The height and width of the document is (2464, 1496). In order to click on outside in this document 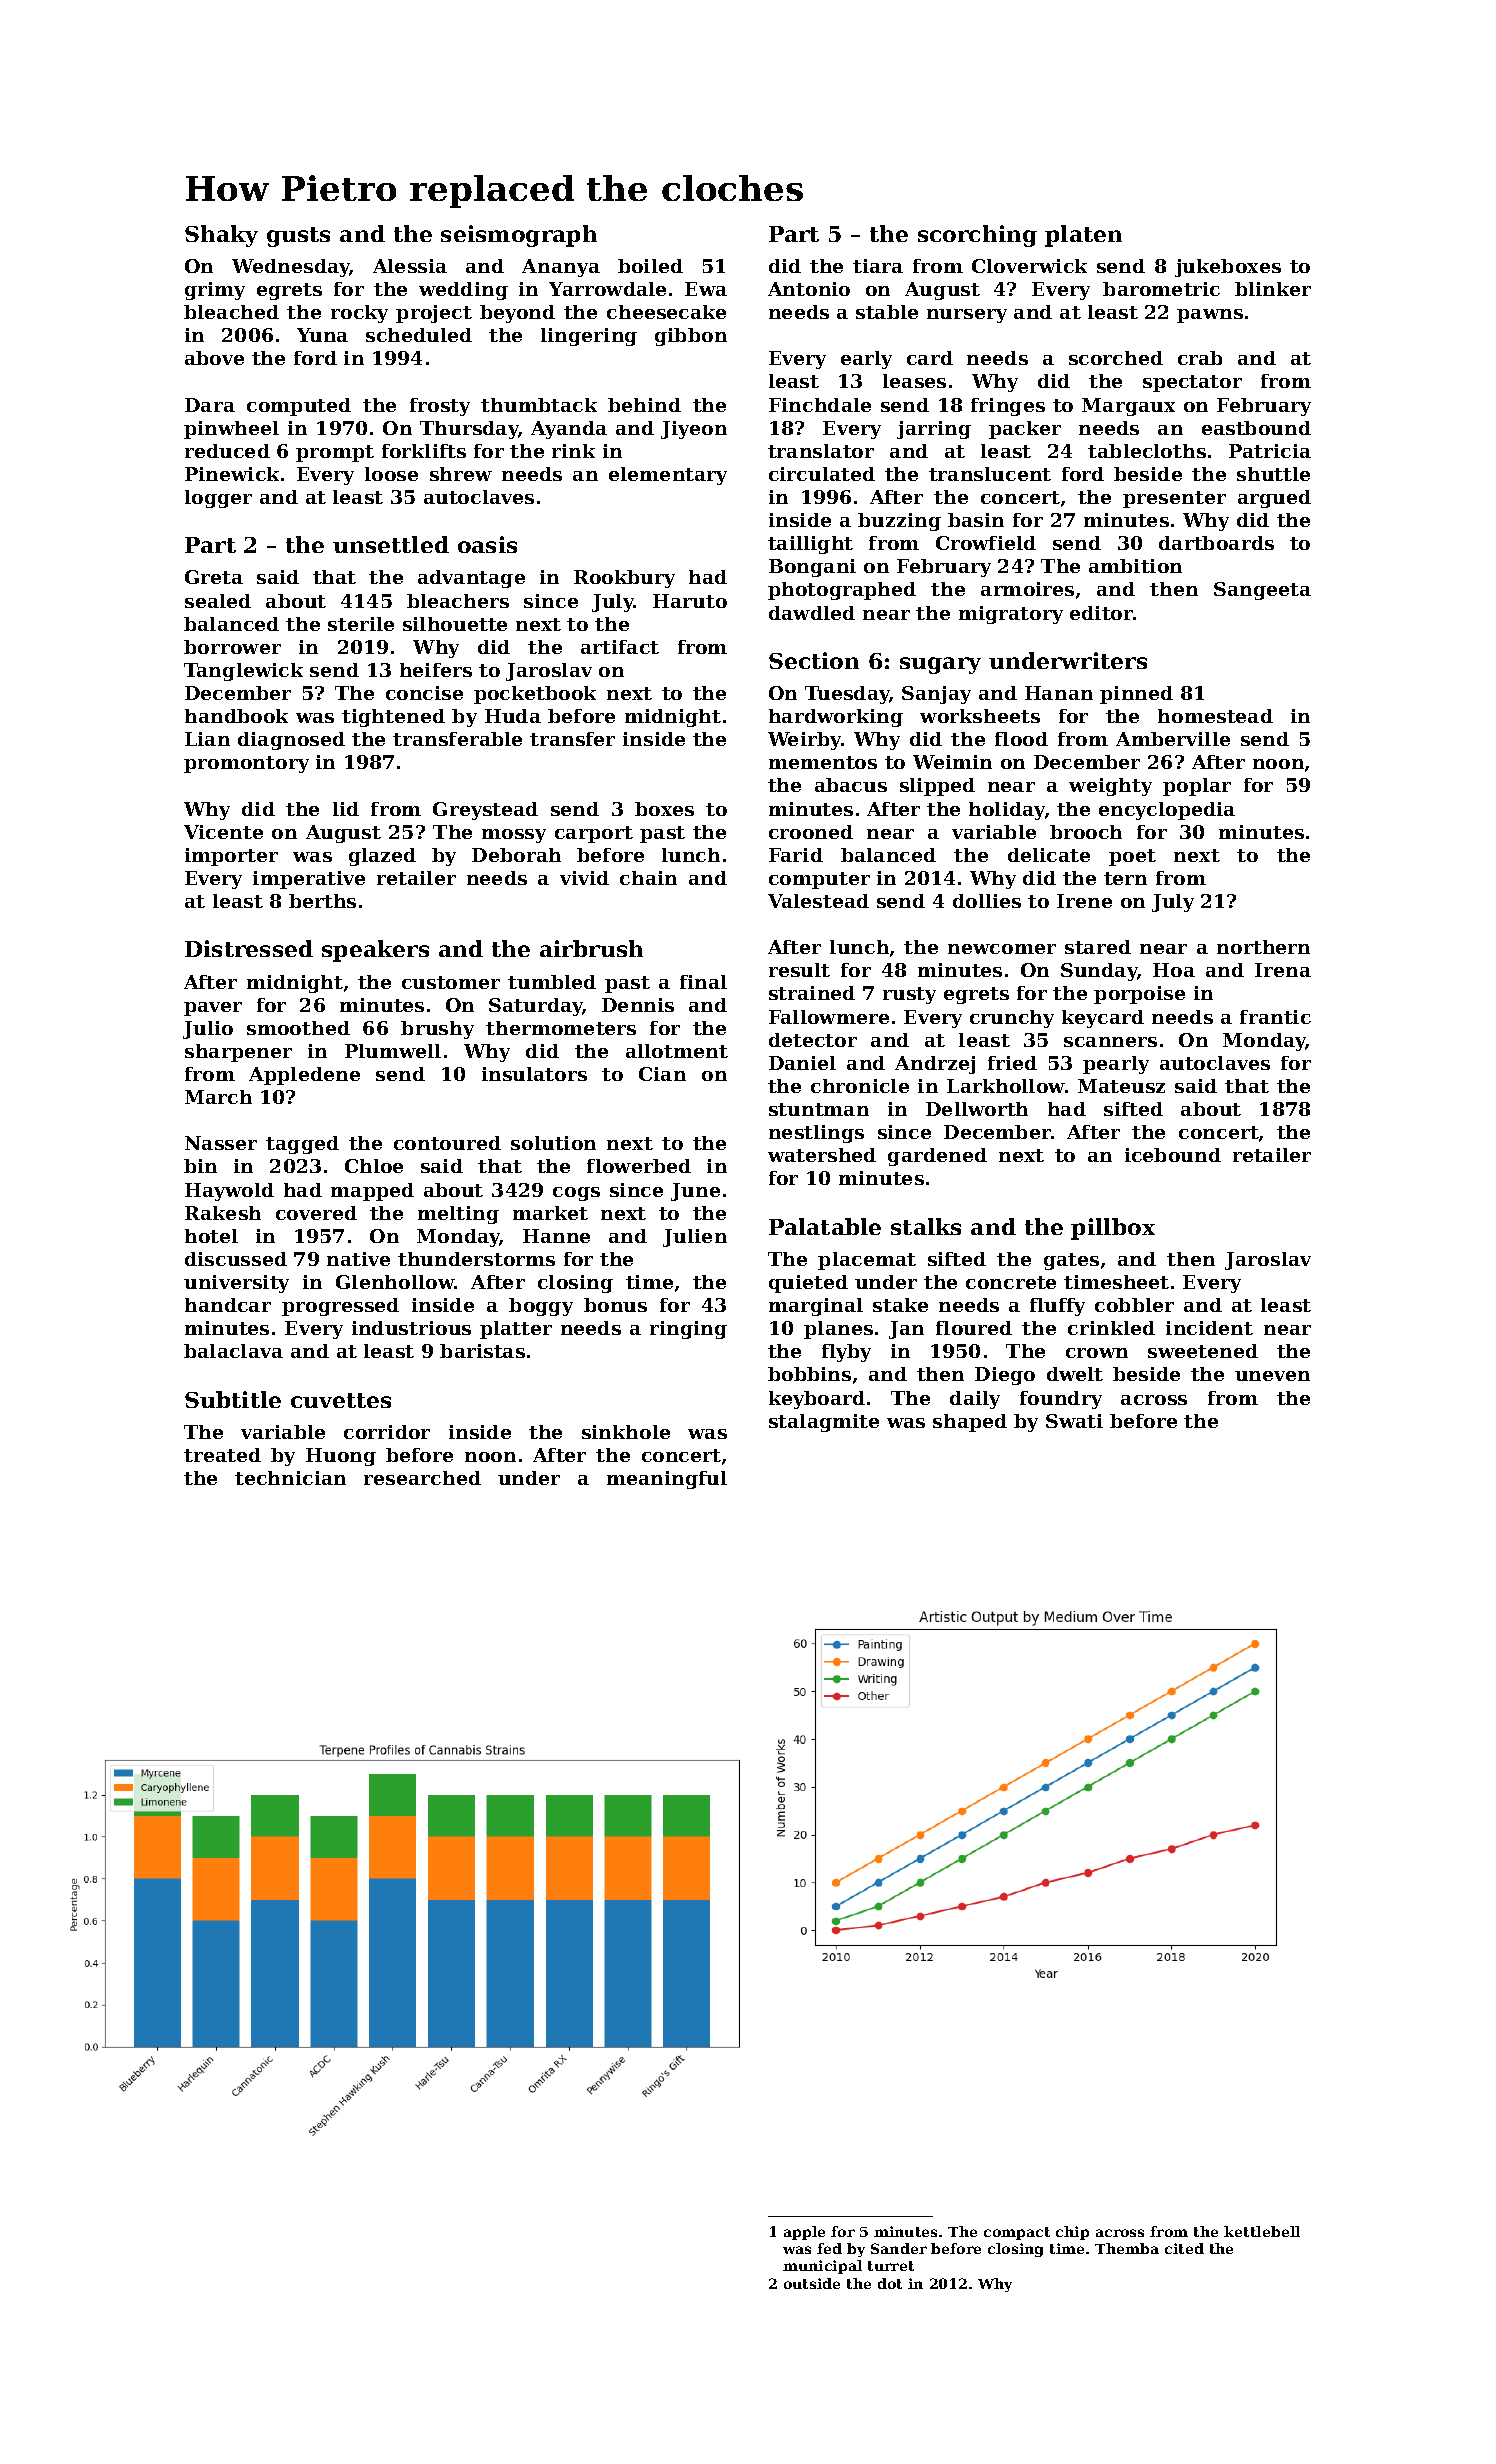, I will do `click(812, 2283)`.
